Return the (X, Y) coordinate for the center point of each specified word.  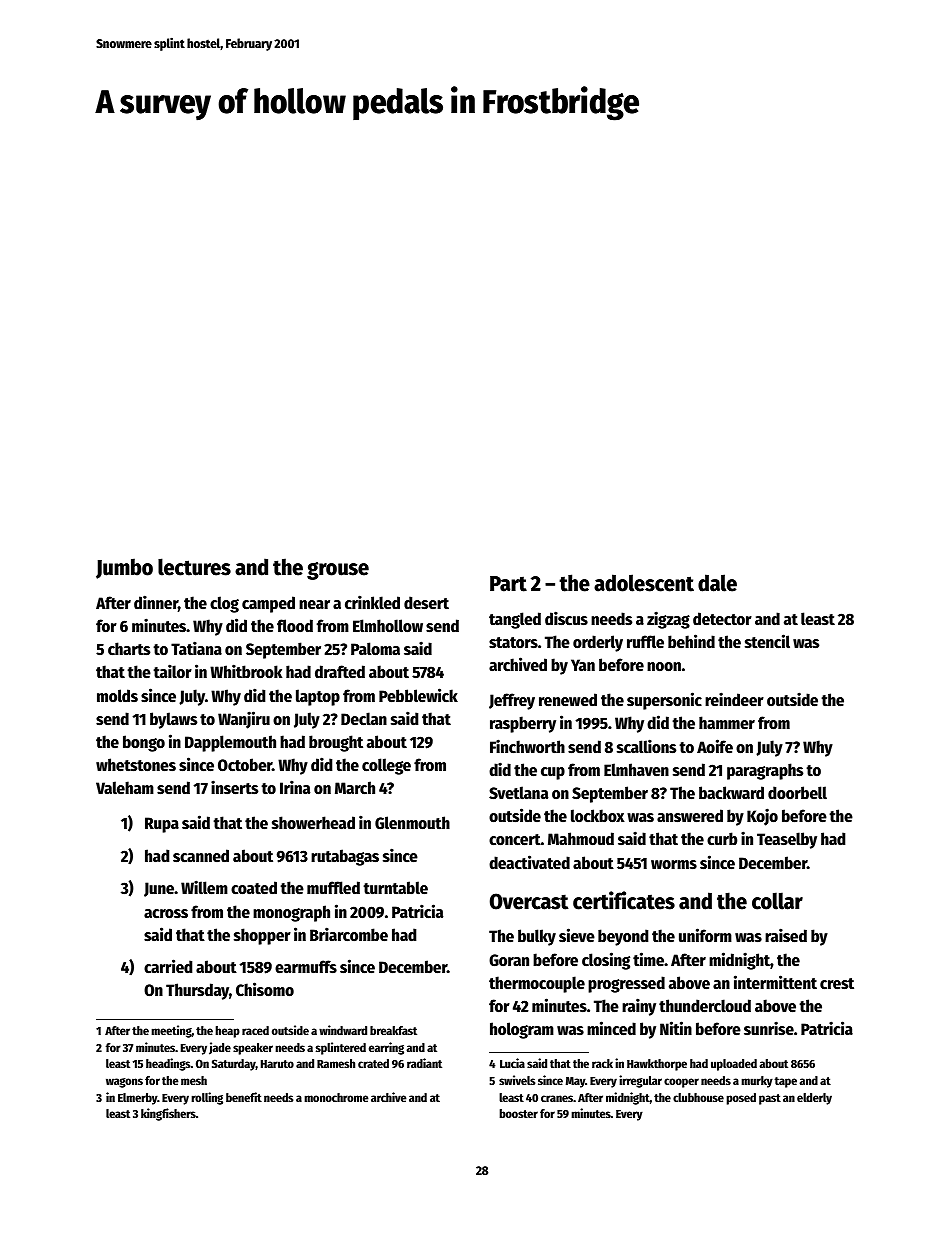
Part (508, 584)
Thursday (197, 991)
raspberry (523, 724)
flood (295, 626)
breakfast (393, 1030)
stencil (767, 641)
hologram (522, 1030)
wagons (124, 1083)
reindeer (734, 699)
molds (117, 696)
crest (837, 984)
